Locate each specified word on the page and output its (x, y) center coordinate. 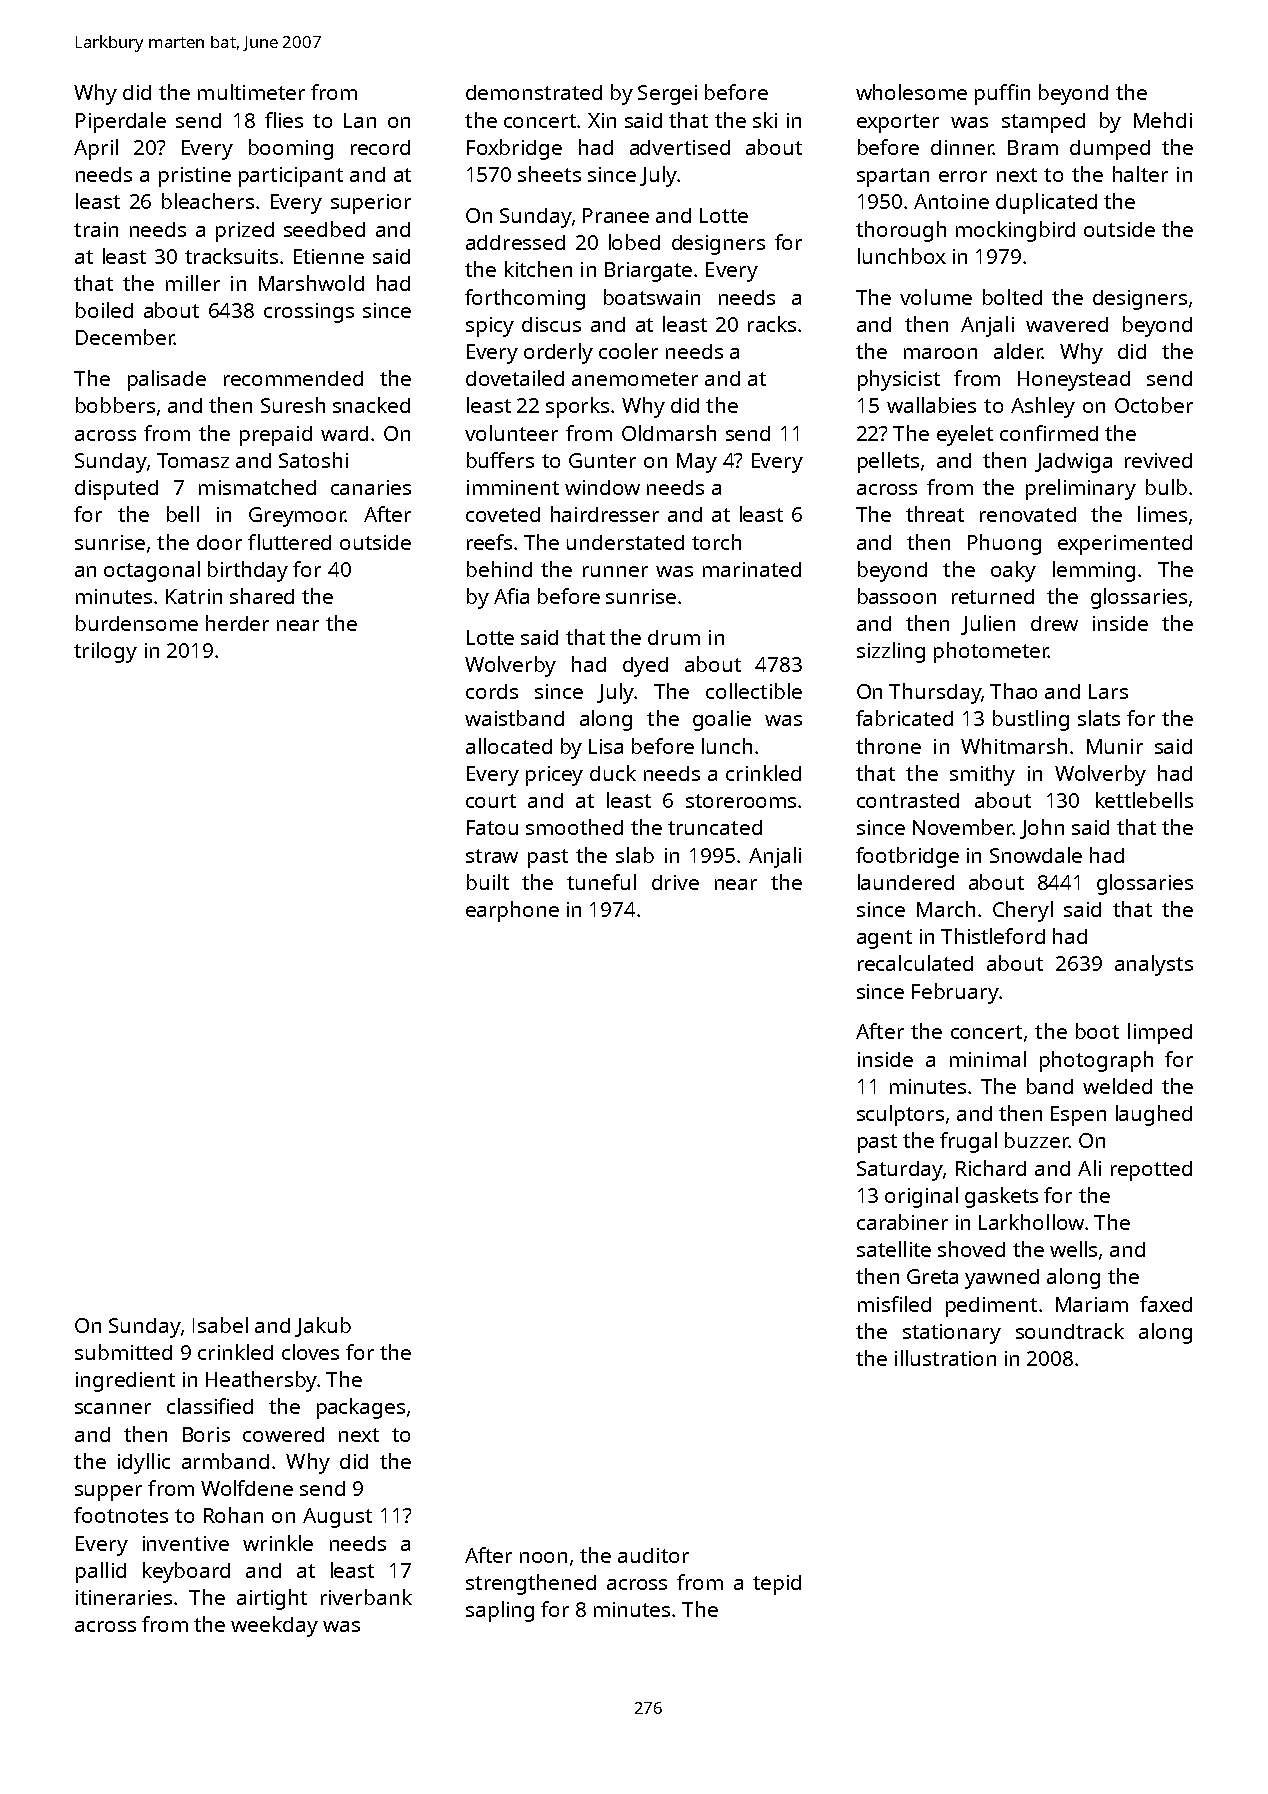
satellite (894, 1249)
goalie (722, 720)
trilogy (105, 652)
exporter (898, 123)
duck (613, 773)
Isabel (220, 1325)
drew (1054, 623)
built (488, 882)
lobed (634, 242)
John (1042, 829)
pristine (195, 177)
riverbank (366, 1597)
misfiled (894, 1304)
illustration (945, 1358)
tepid (777, 1585)
